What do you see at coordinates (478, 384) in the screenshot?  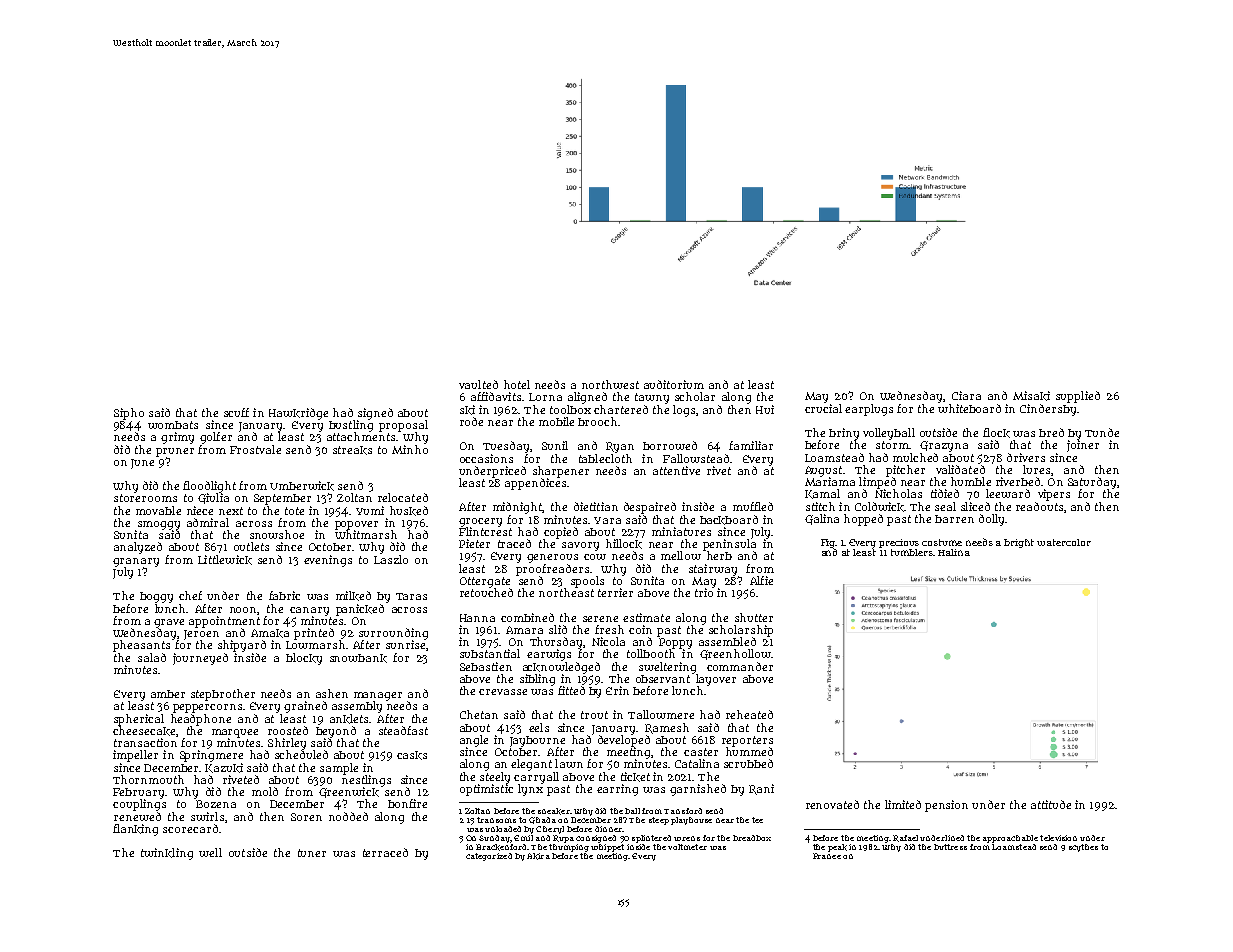 I see `vaulted` at bounding box center [478, 384].
